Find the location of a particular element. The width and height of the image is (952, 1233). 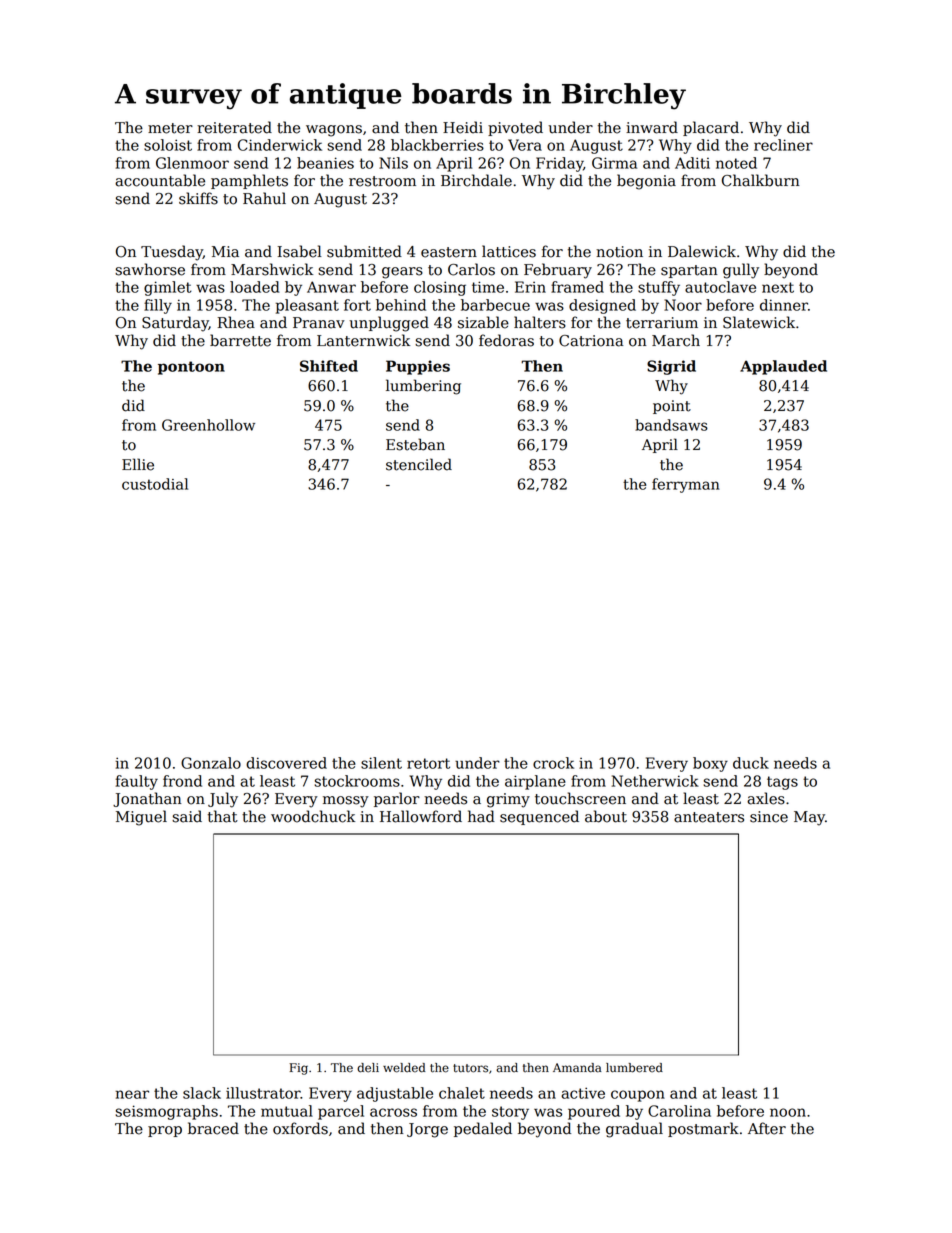

lumbered is located at coordinates (634, 1068).
